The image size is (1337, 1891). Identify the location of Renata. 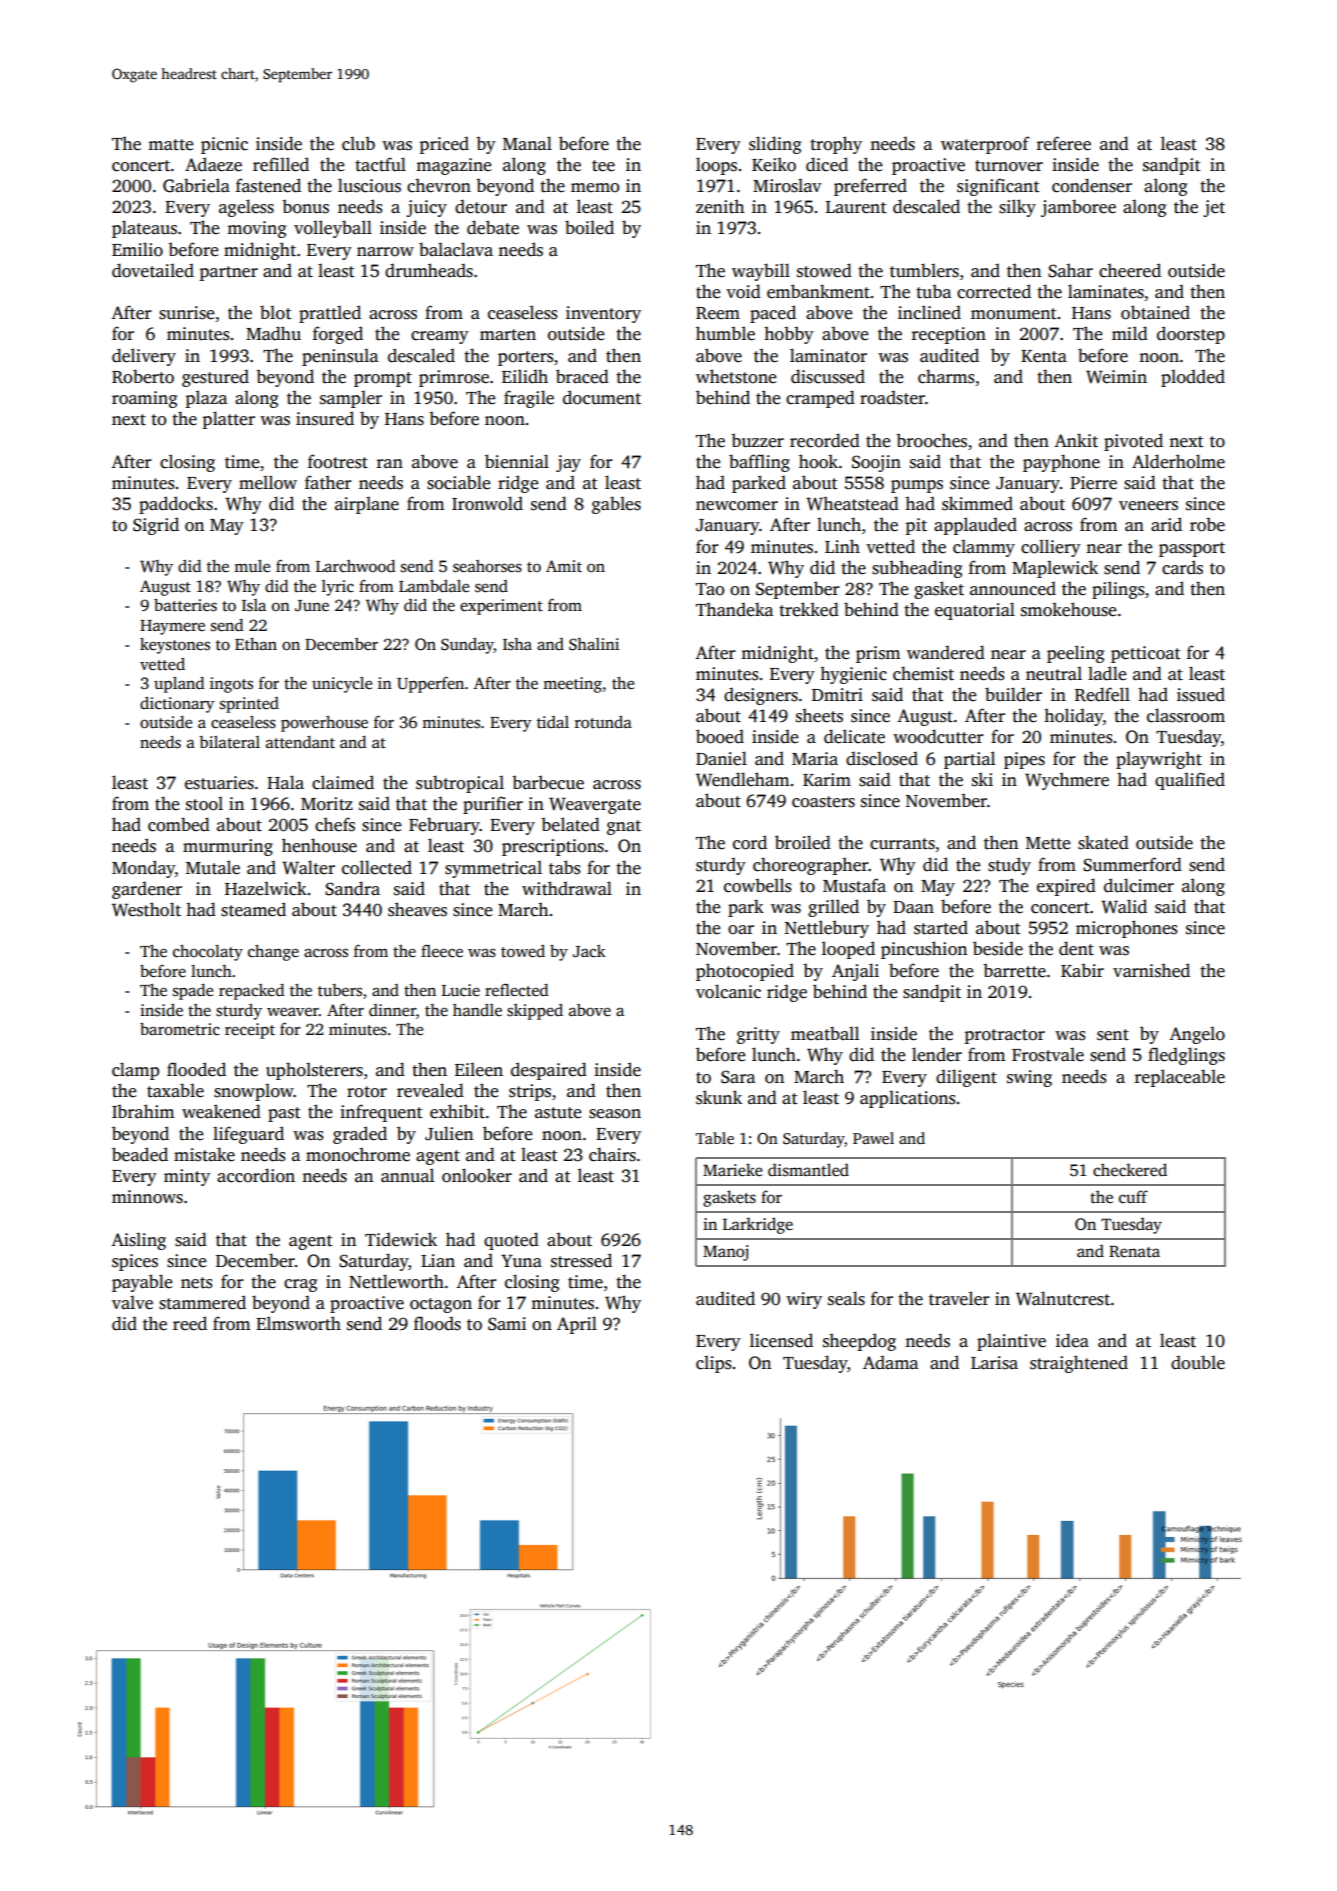
(1134, 1251).
